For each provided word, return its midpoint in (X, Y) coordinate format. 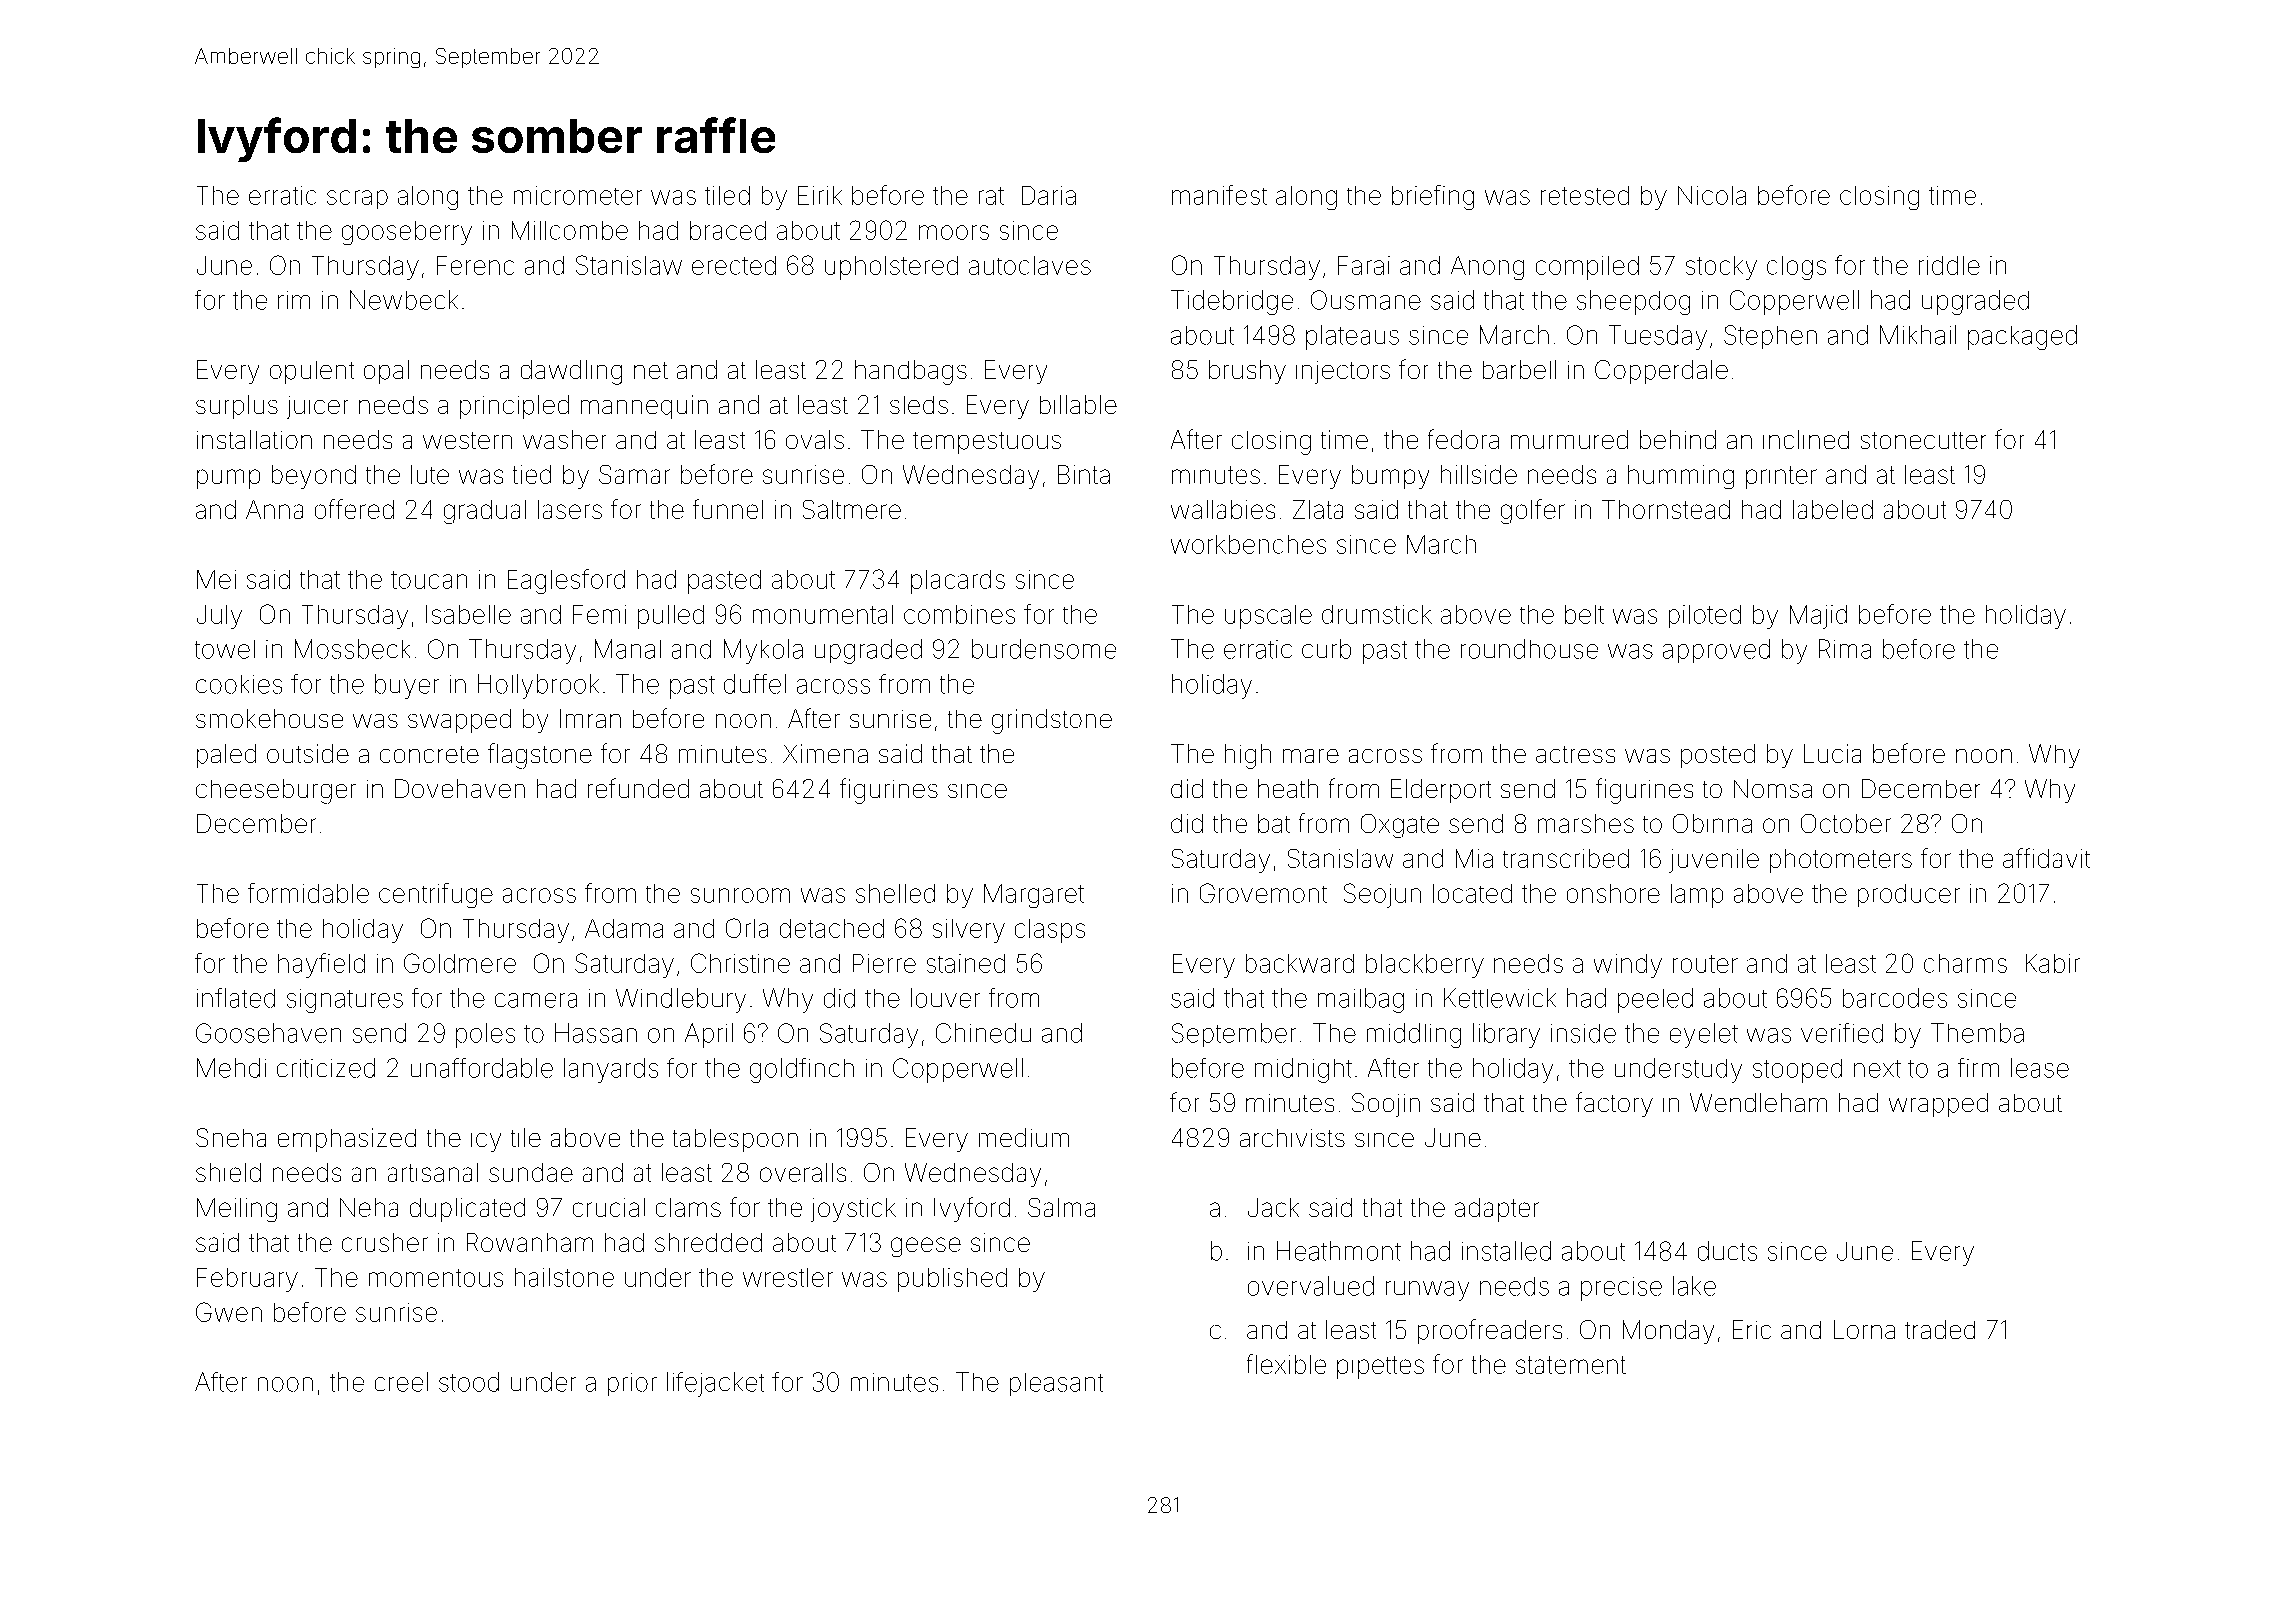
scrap (357, 199)
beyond (314, 477)
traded (1940, 1329)
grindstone (1052, 721)
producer (1909, 895)
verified (1842, 1033)
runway (1427, 1291)
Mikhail (1918, 335)
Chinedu (983, 1033)
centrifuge (436, 895)
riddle (1949, 265)
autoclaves (1030, 265)
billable (1078, 404)
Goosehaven (268, 1033)
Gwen (229, 1312)
